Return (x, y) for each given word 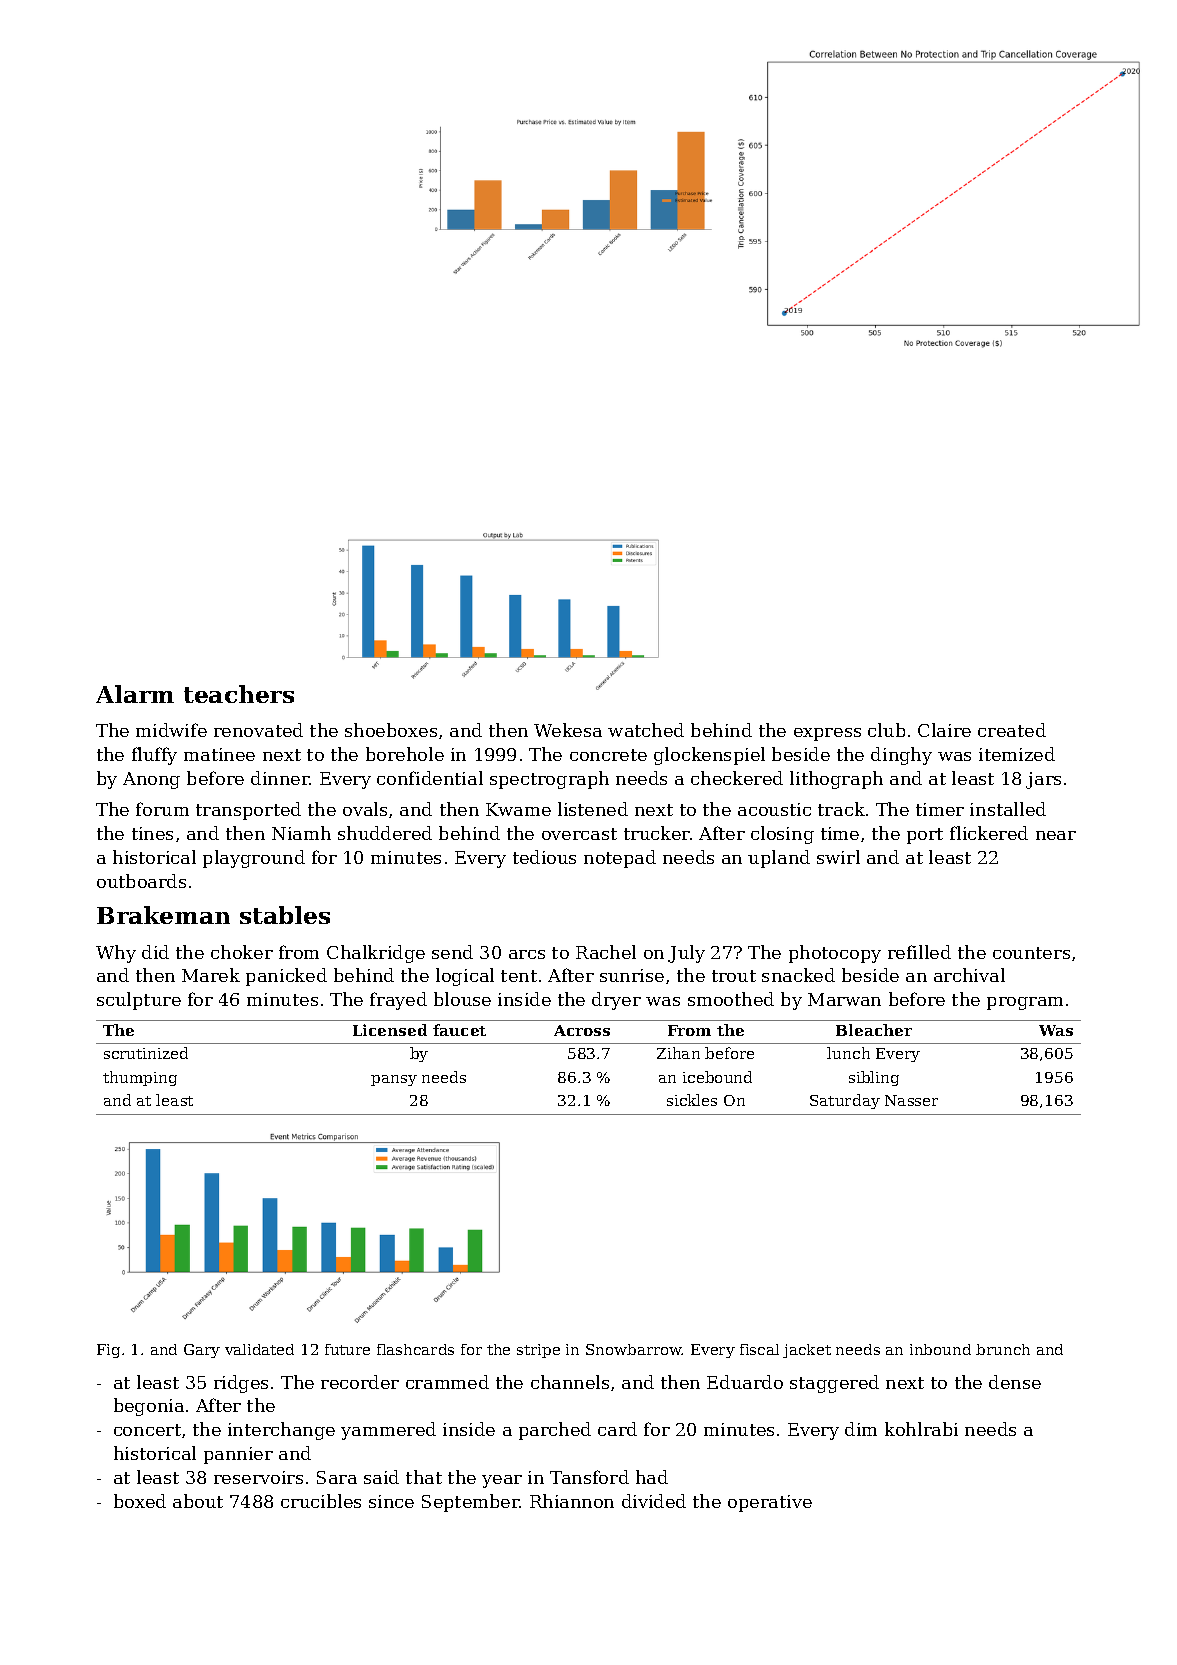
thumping (140, 1078)
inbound (940, 1349)
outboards (141, 881)
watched (646, 730)
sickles (692, 1100)
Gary (202, 1351)
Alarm (135, 694)
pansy (394, 1080)
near (1056, 835)
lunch (848, 1053)
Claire (944, 730)
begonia (149, 1407)
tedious (544, 857)
